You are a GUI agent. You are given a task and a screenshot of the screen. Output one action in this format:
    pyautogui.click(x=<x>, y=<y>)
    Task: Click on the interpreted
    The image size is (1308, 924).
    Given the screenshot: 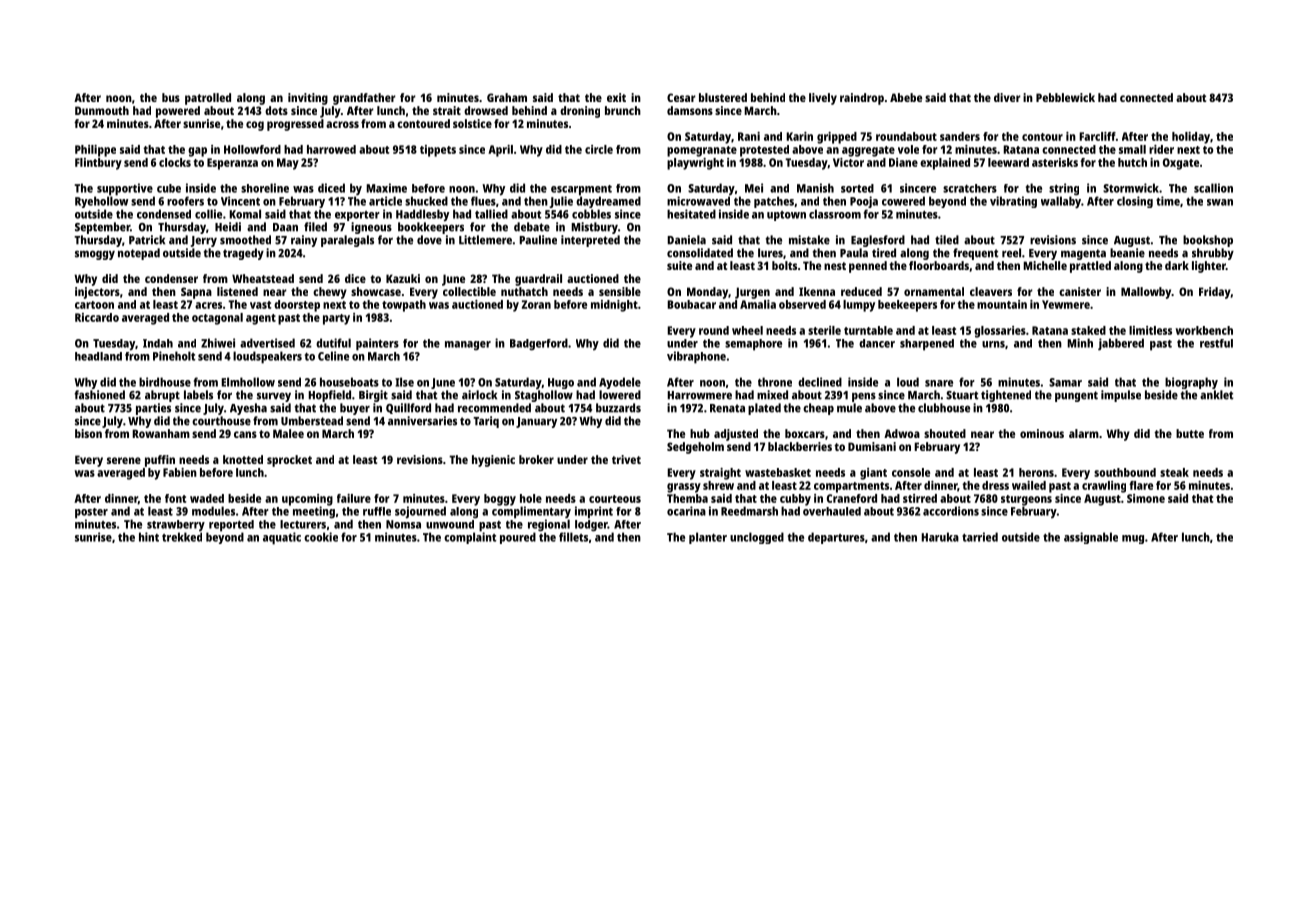 What is the action you would take?
    pyautogui.click(x=590, y=241)
